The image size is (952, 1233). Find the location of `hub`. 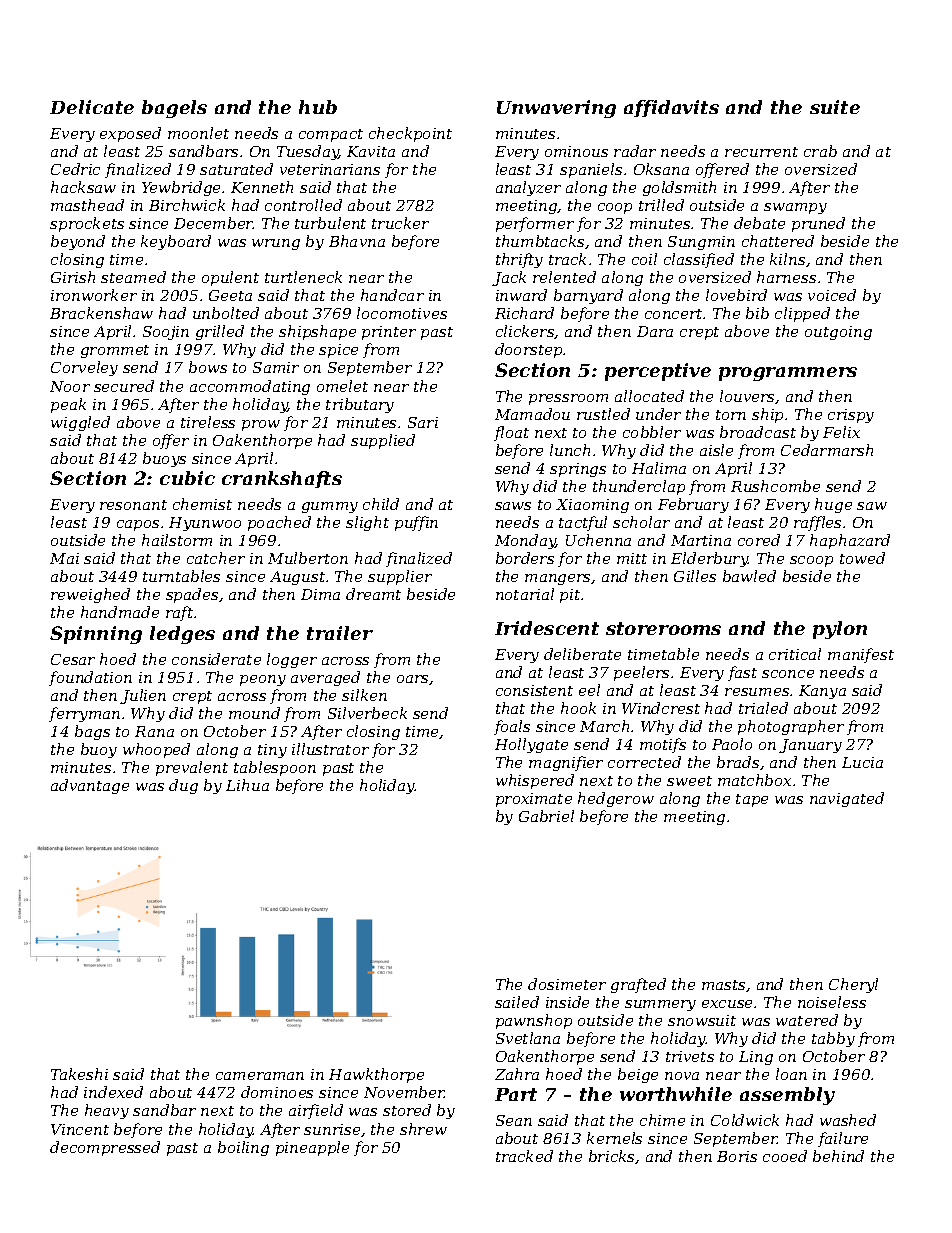

hub is located at coordinates (318, 107).
